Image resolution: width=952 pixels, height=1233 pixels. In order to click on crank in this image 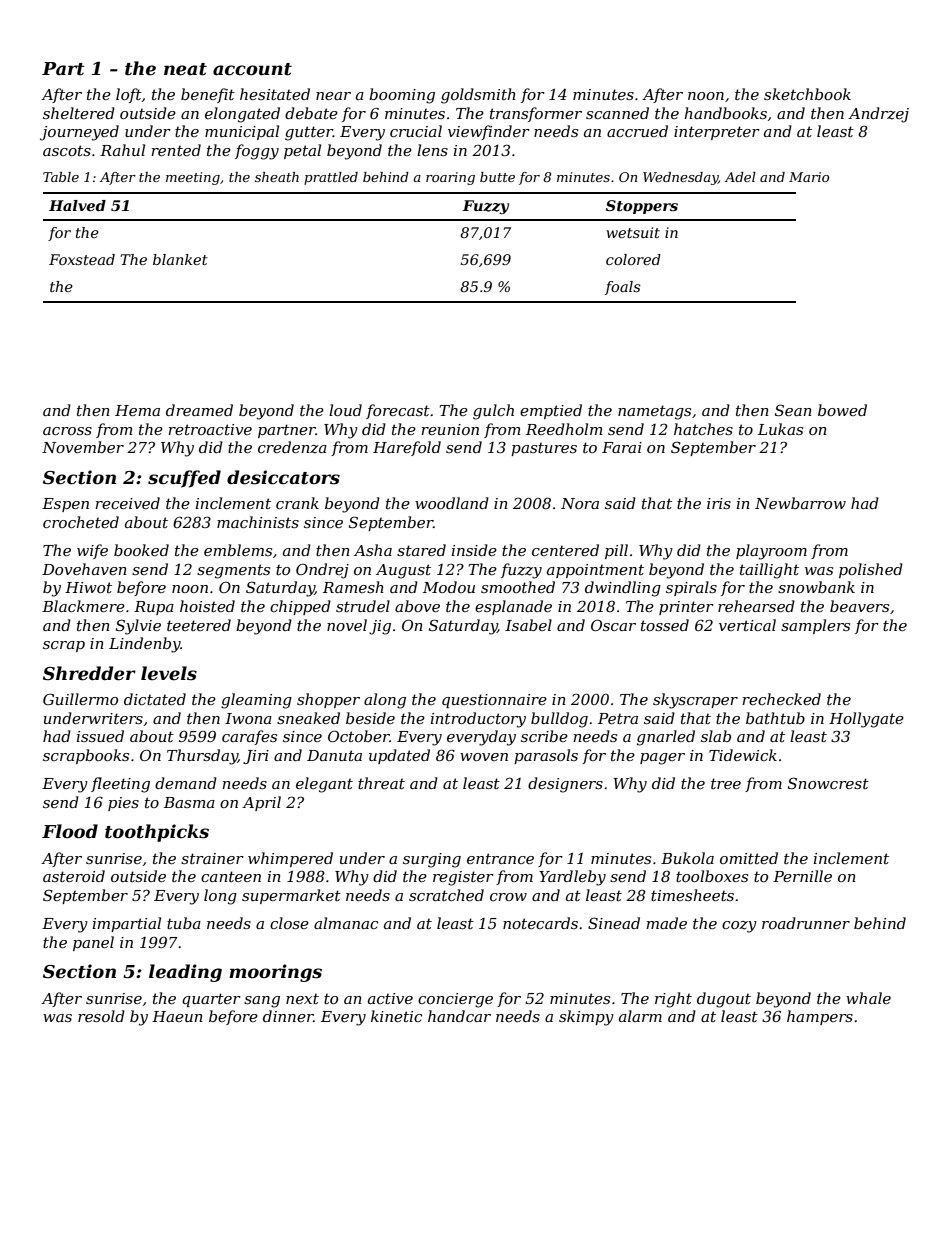, I will do `click(297, 503)`.
